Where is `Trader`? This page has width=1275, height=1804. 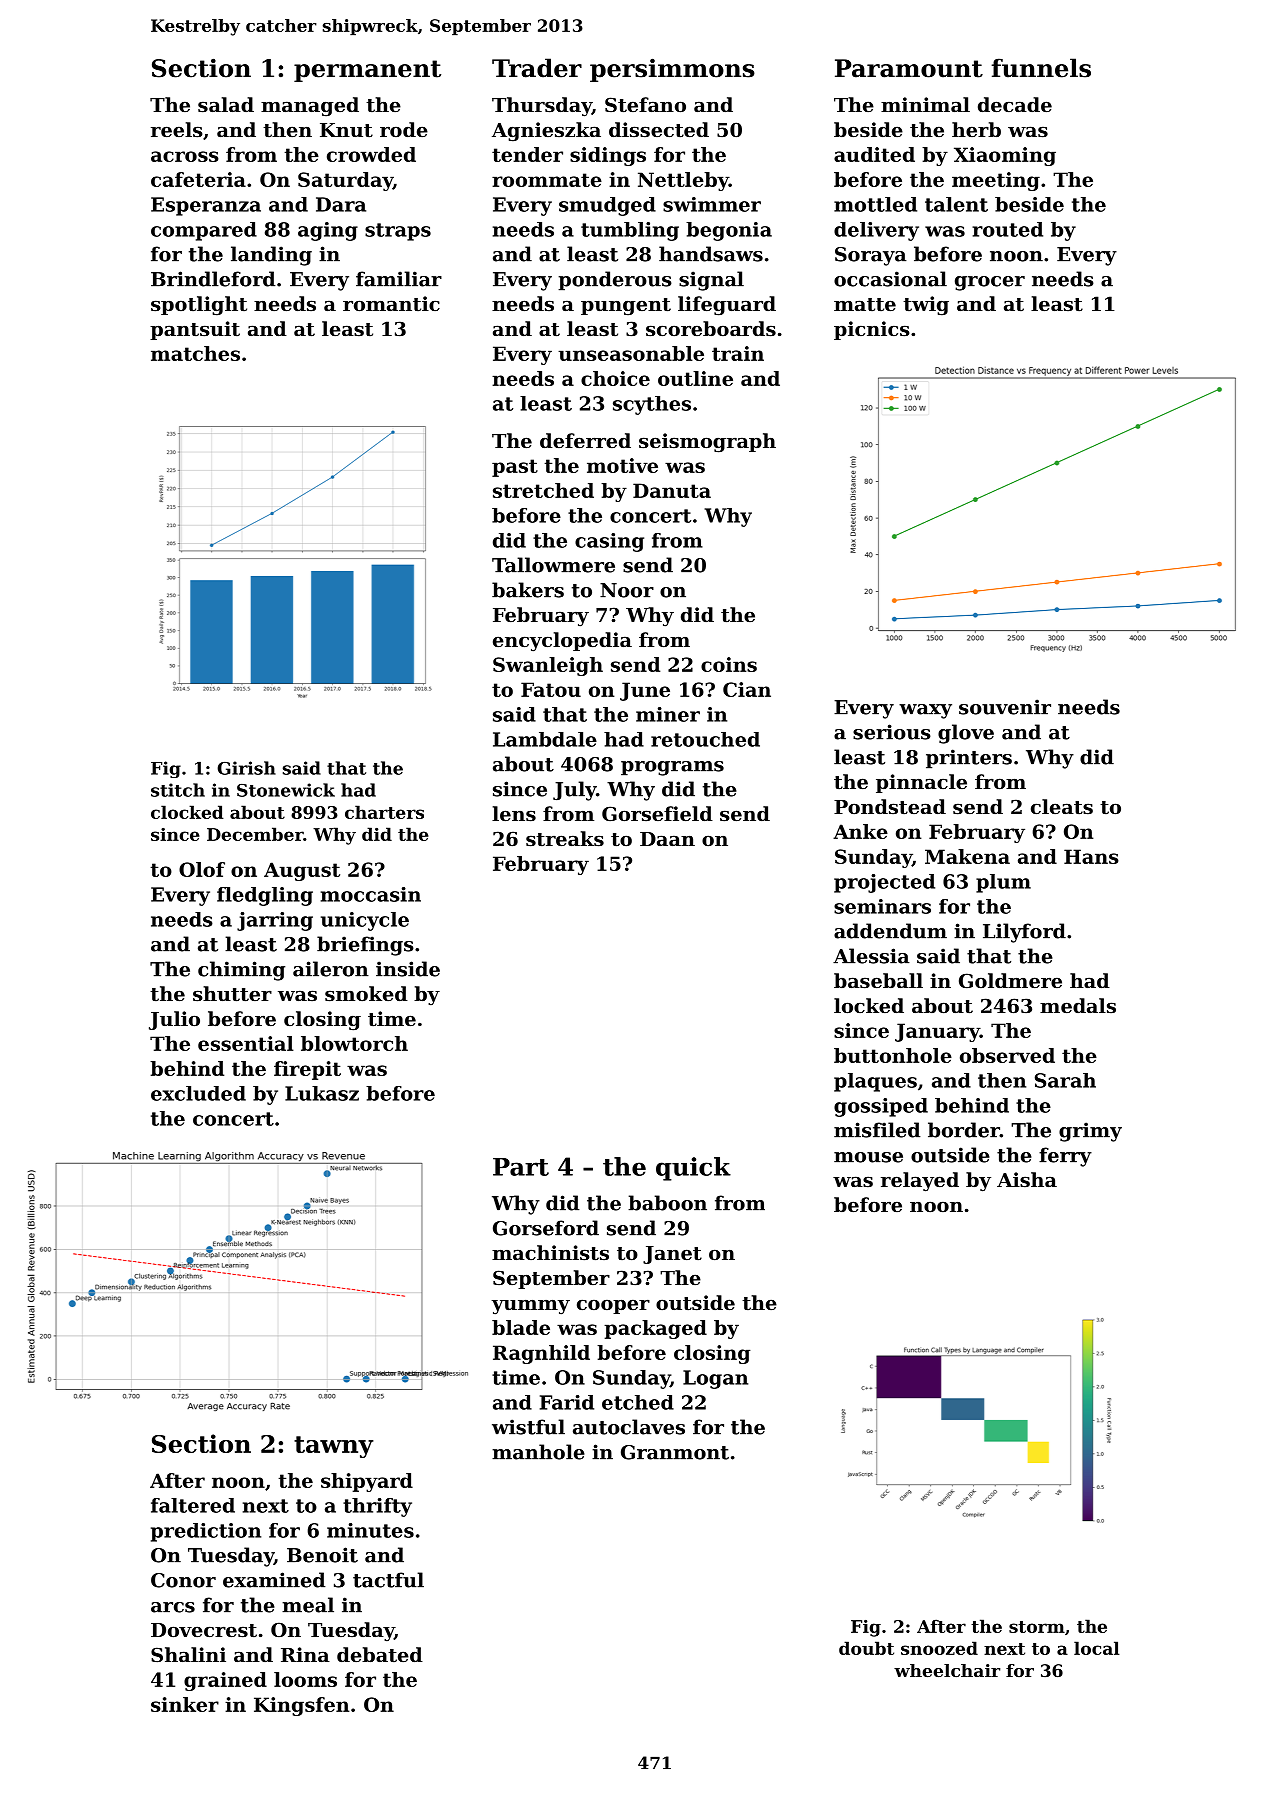
Trader is located at coordinates (537, 68).
